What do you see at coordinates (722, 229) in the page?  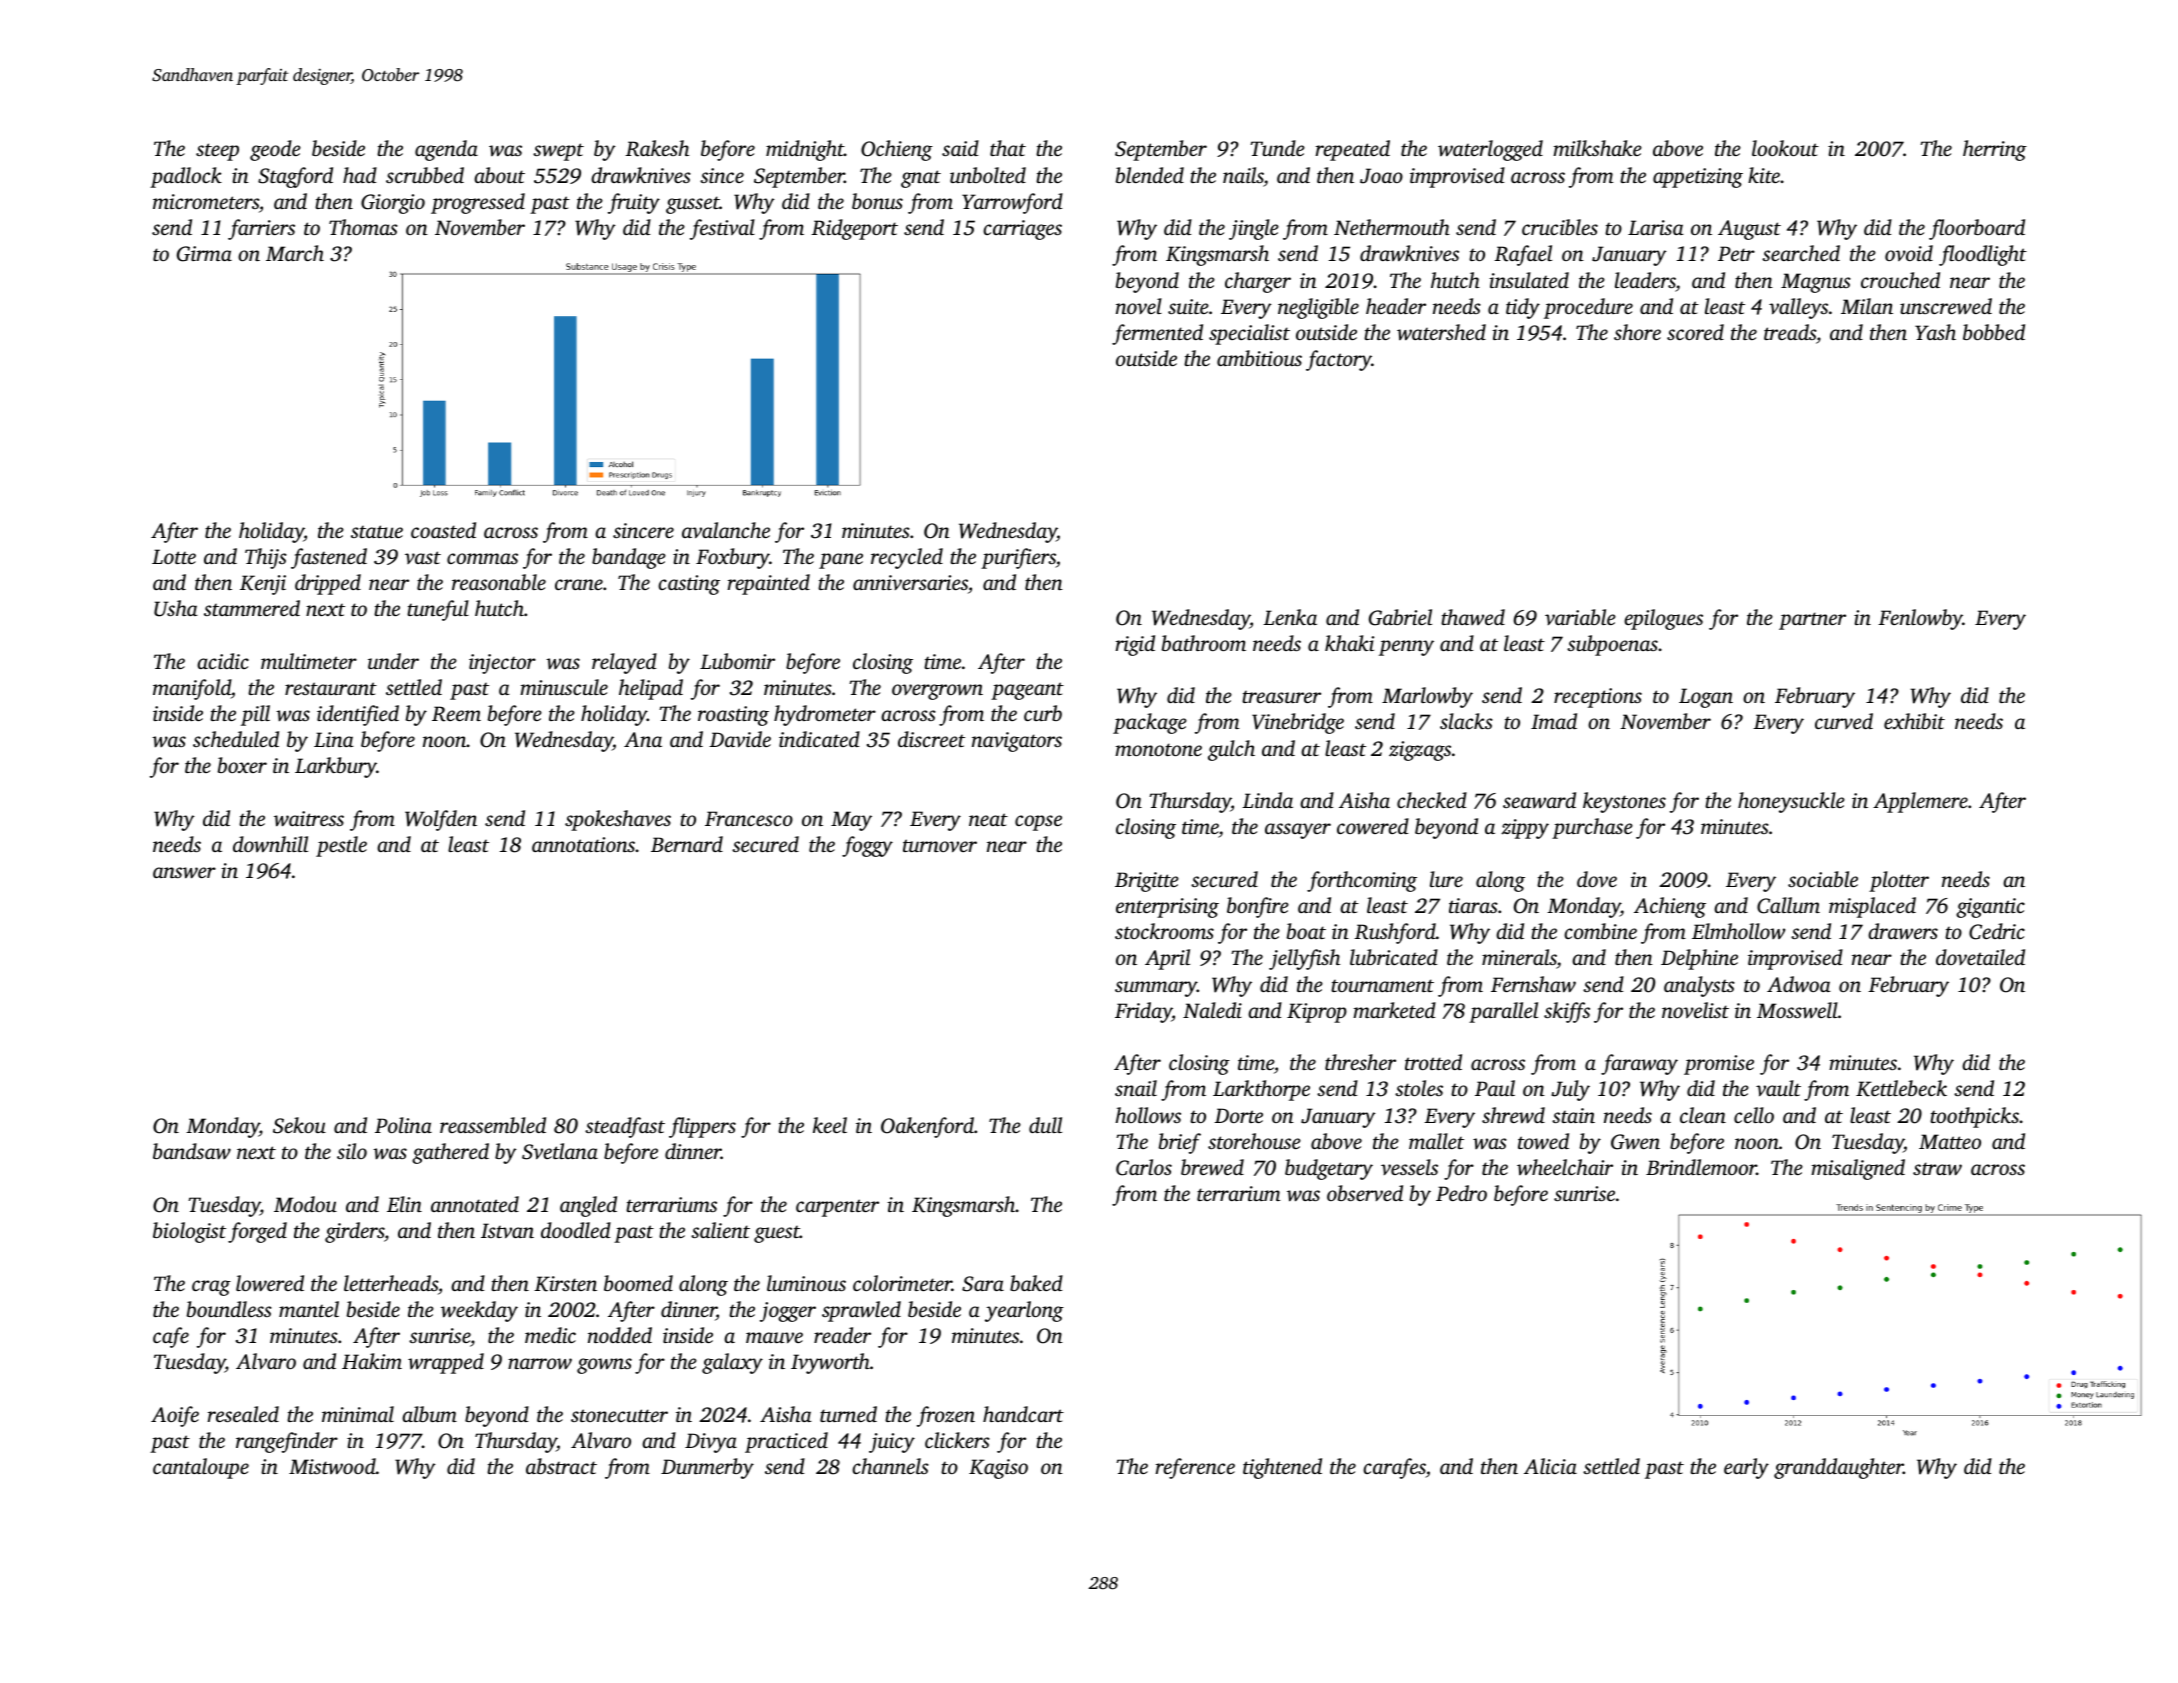 I see `festival` at bounding box center [722, 229].
